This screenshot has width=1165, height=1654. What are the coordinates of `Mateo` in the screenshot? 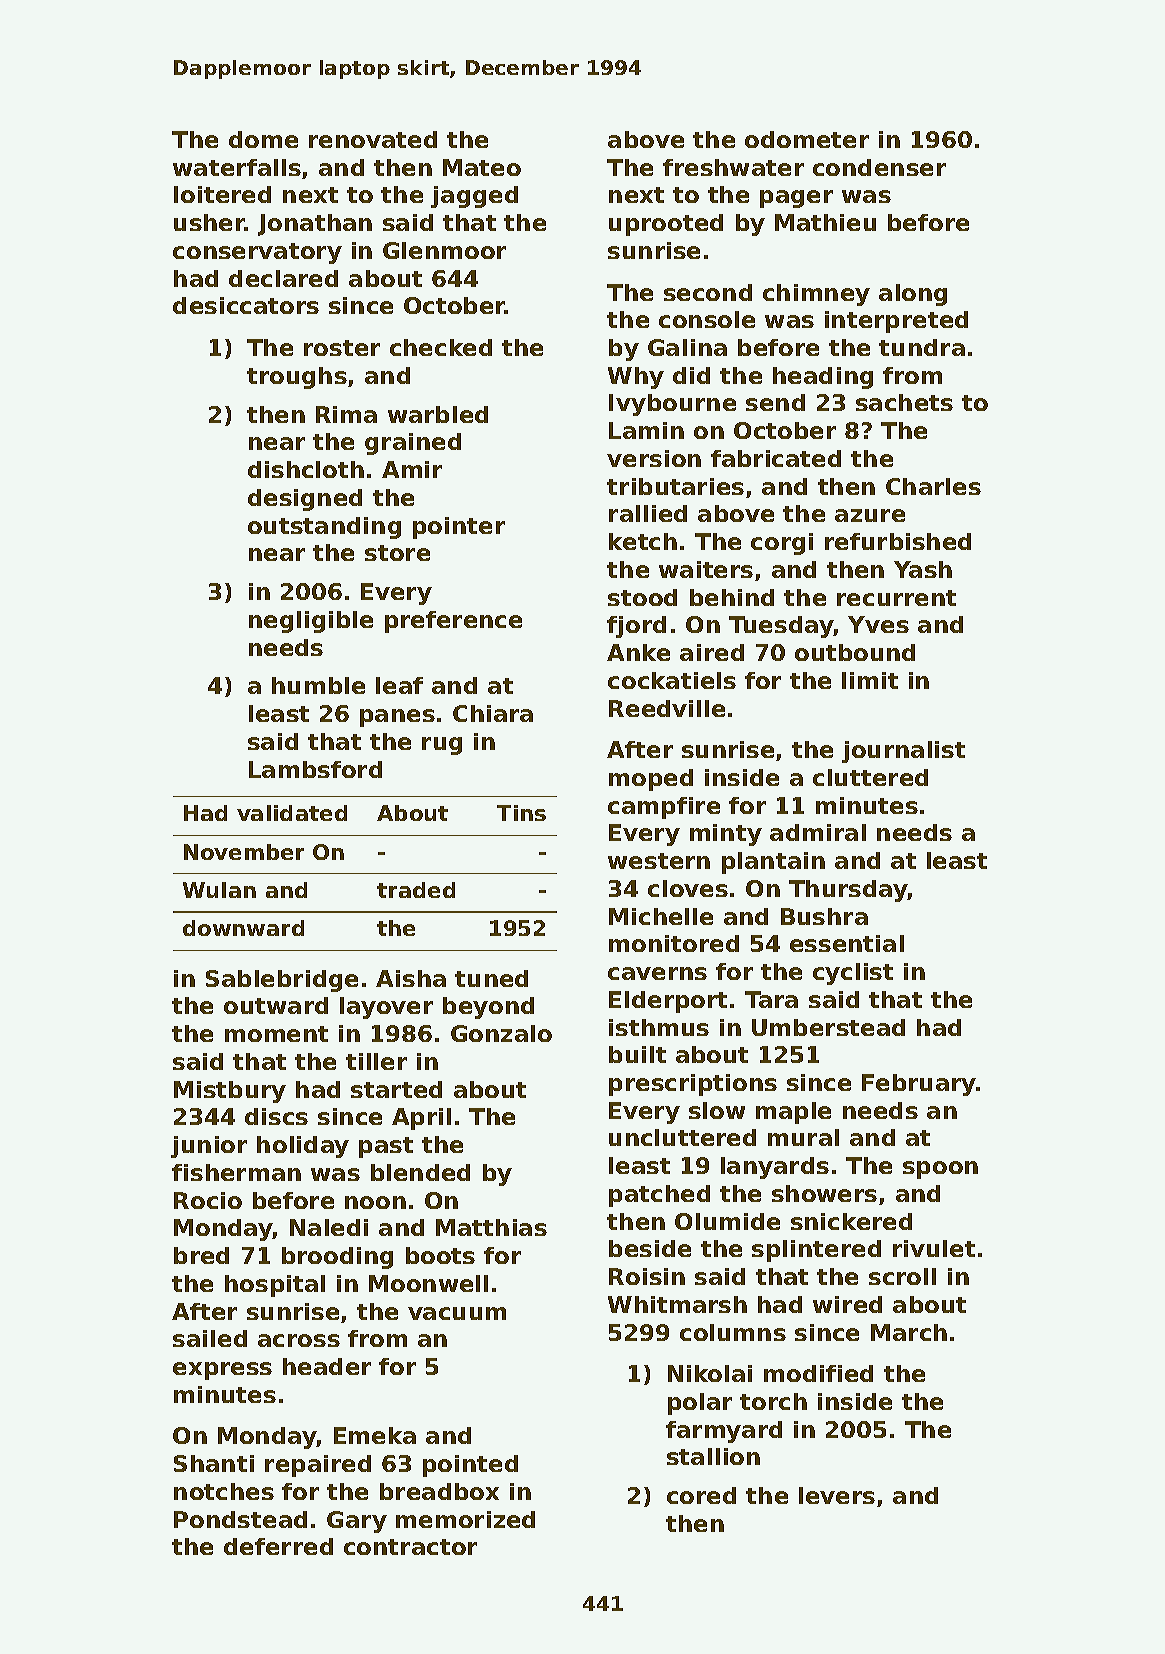 It's located at (482, 167).
